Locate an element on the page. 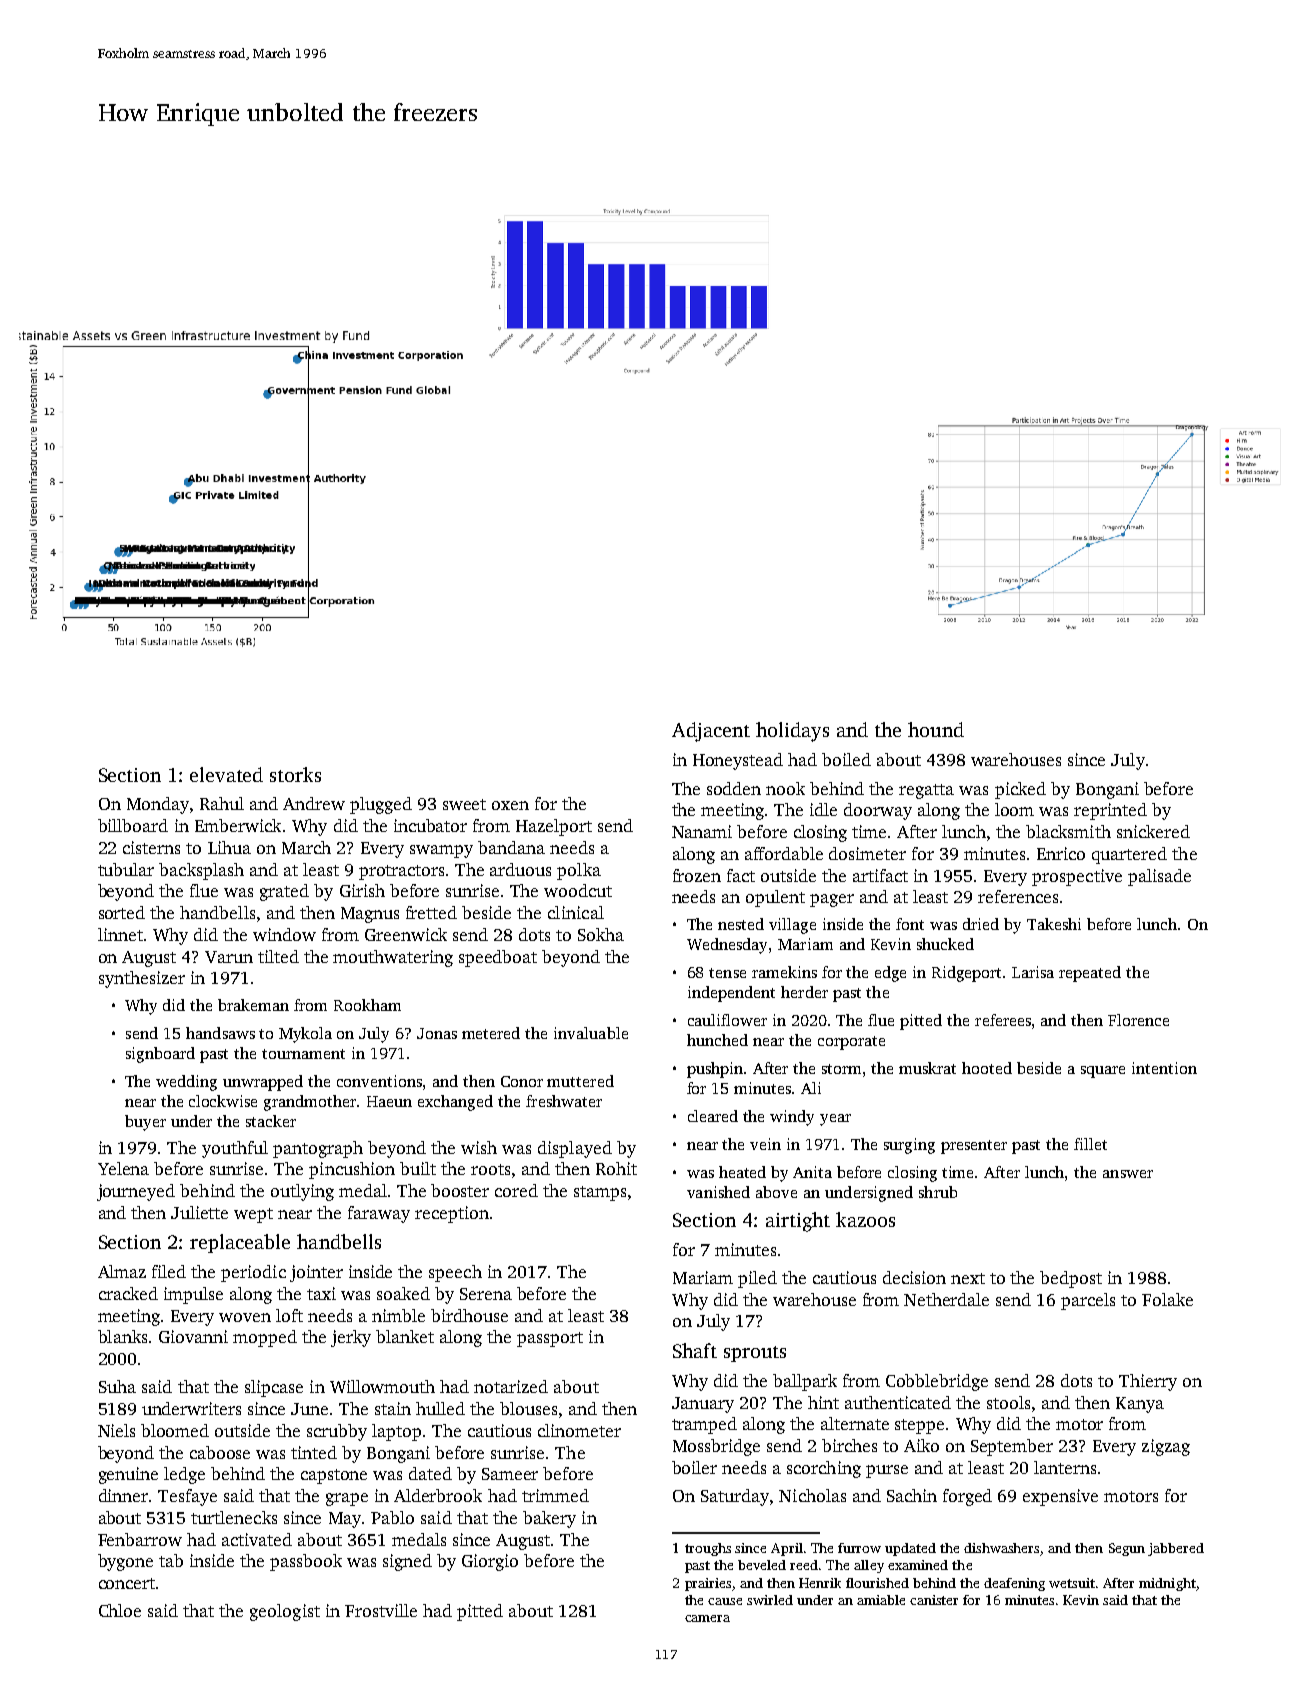  passbook is located at coordinates (306, 1562).
